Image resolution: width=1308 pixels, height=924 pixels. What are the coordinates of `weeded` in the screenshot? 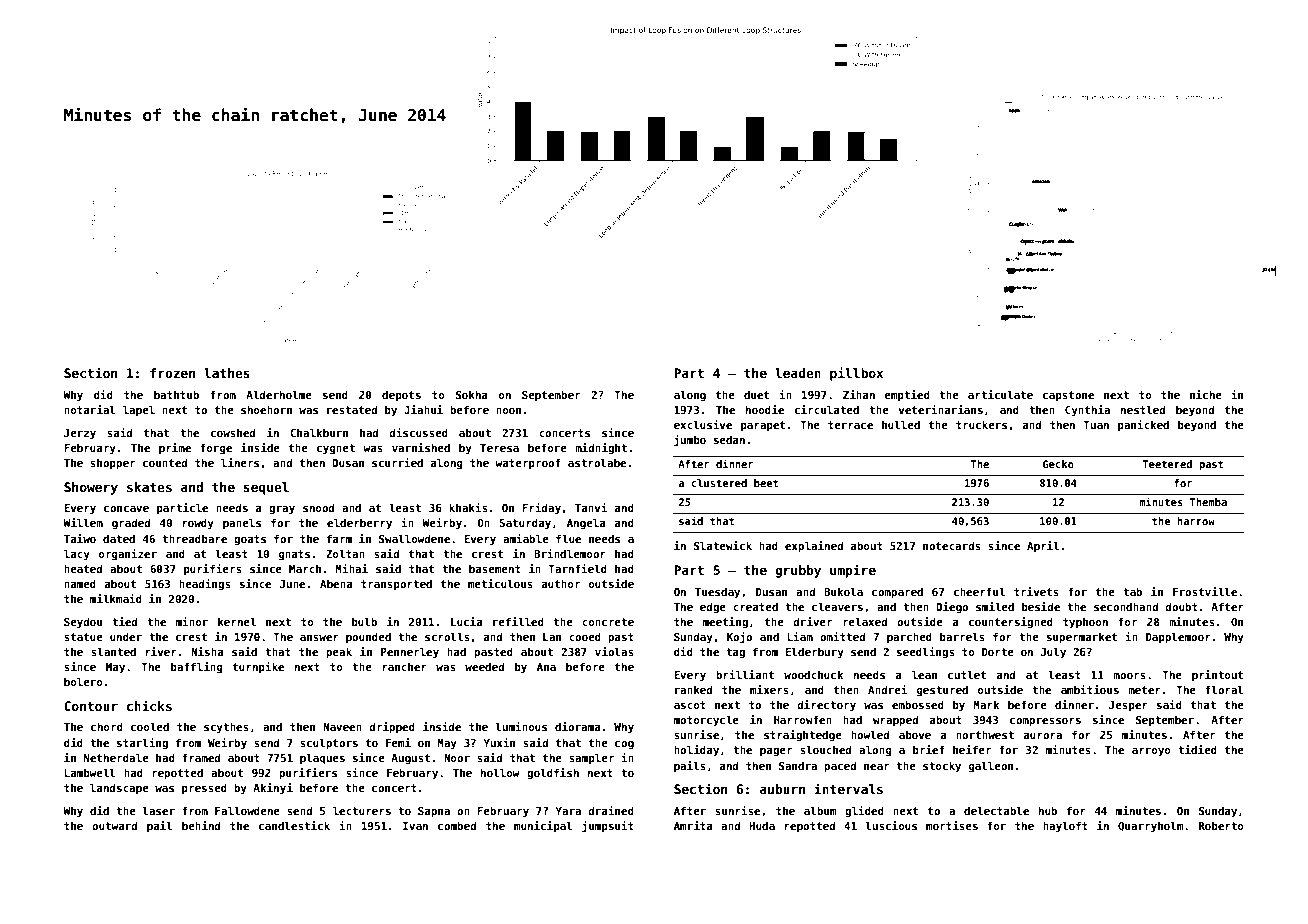 It's located at (484, 666).
